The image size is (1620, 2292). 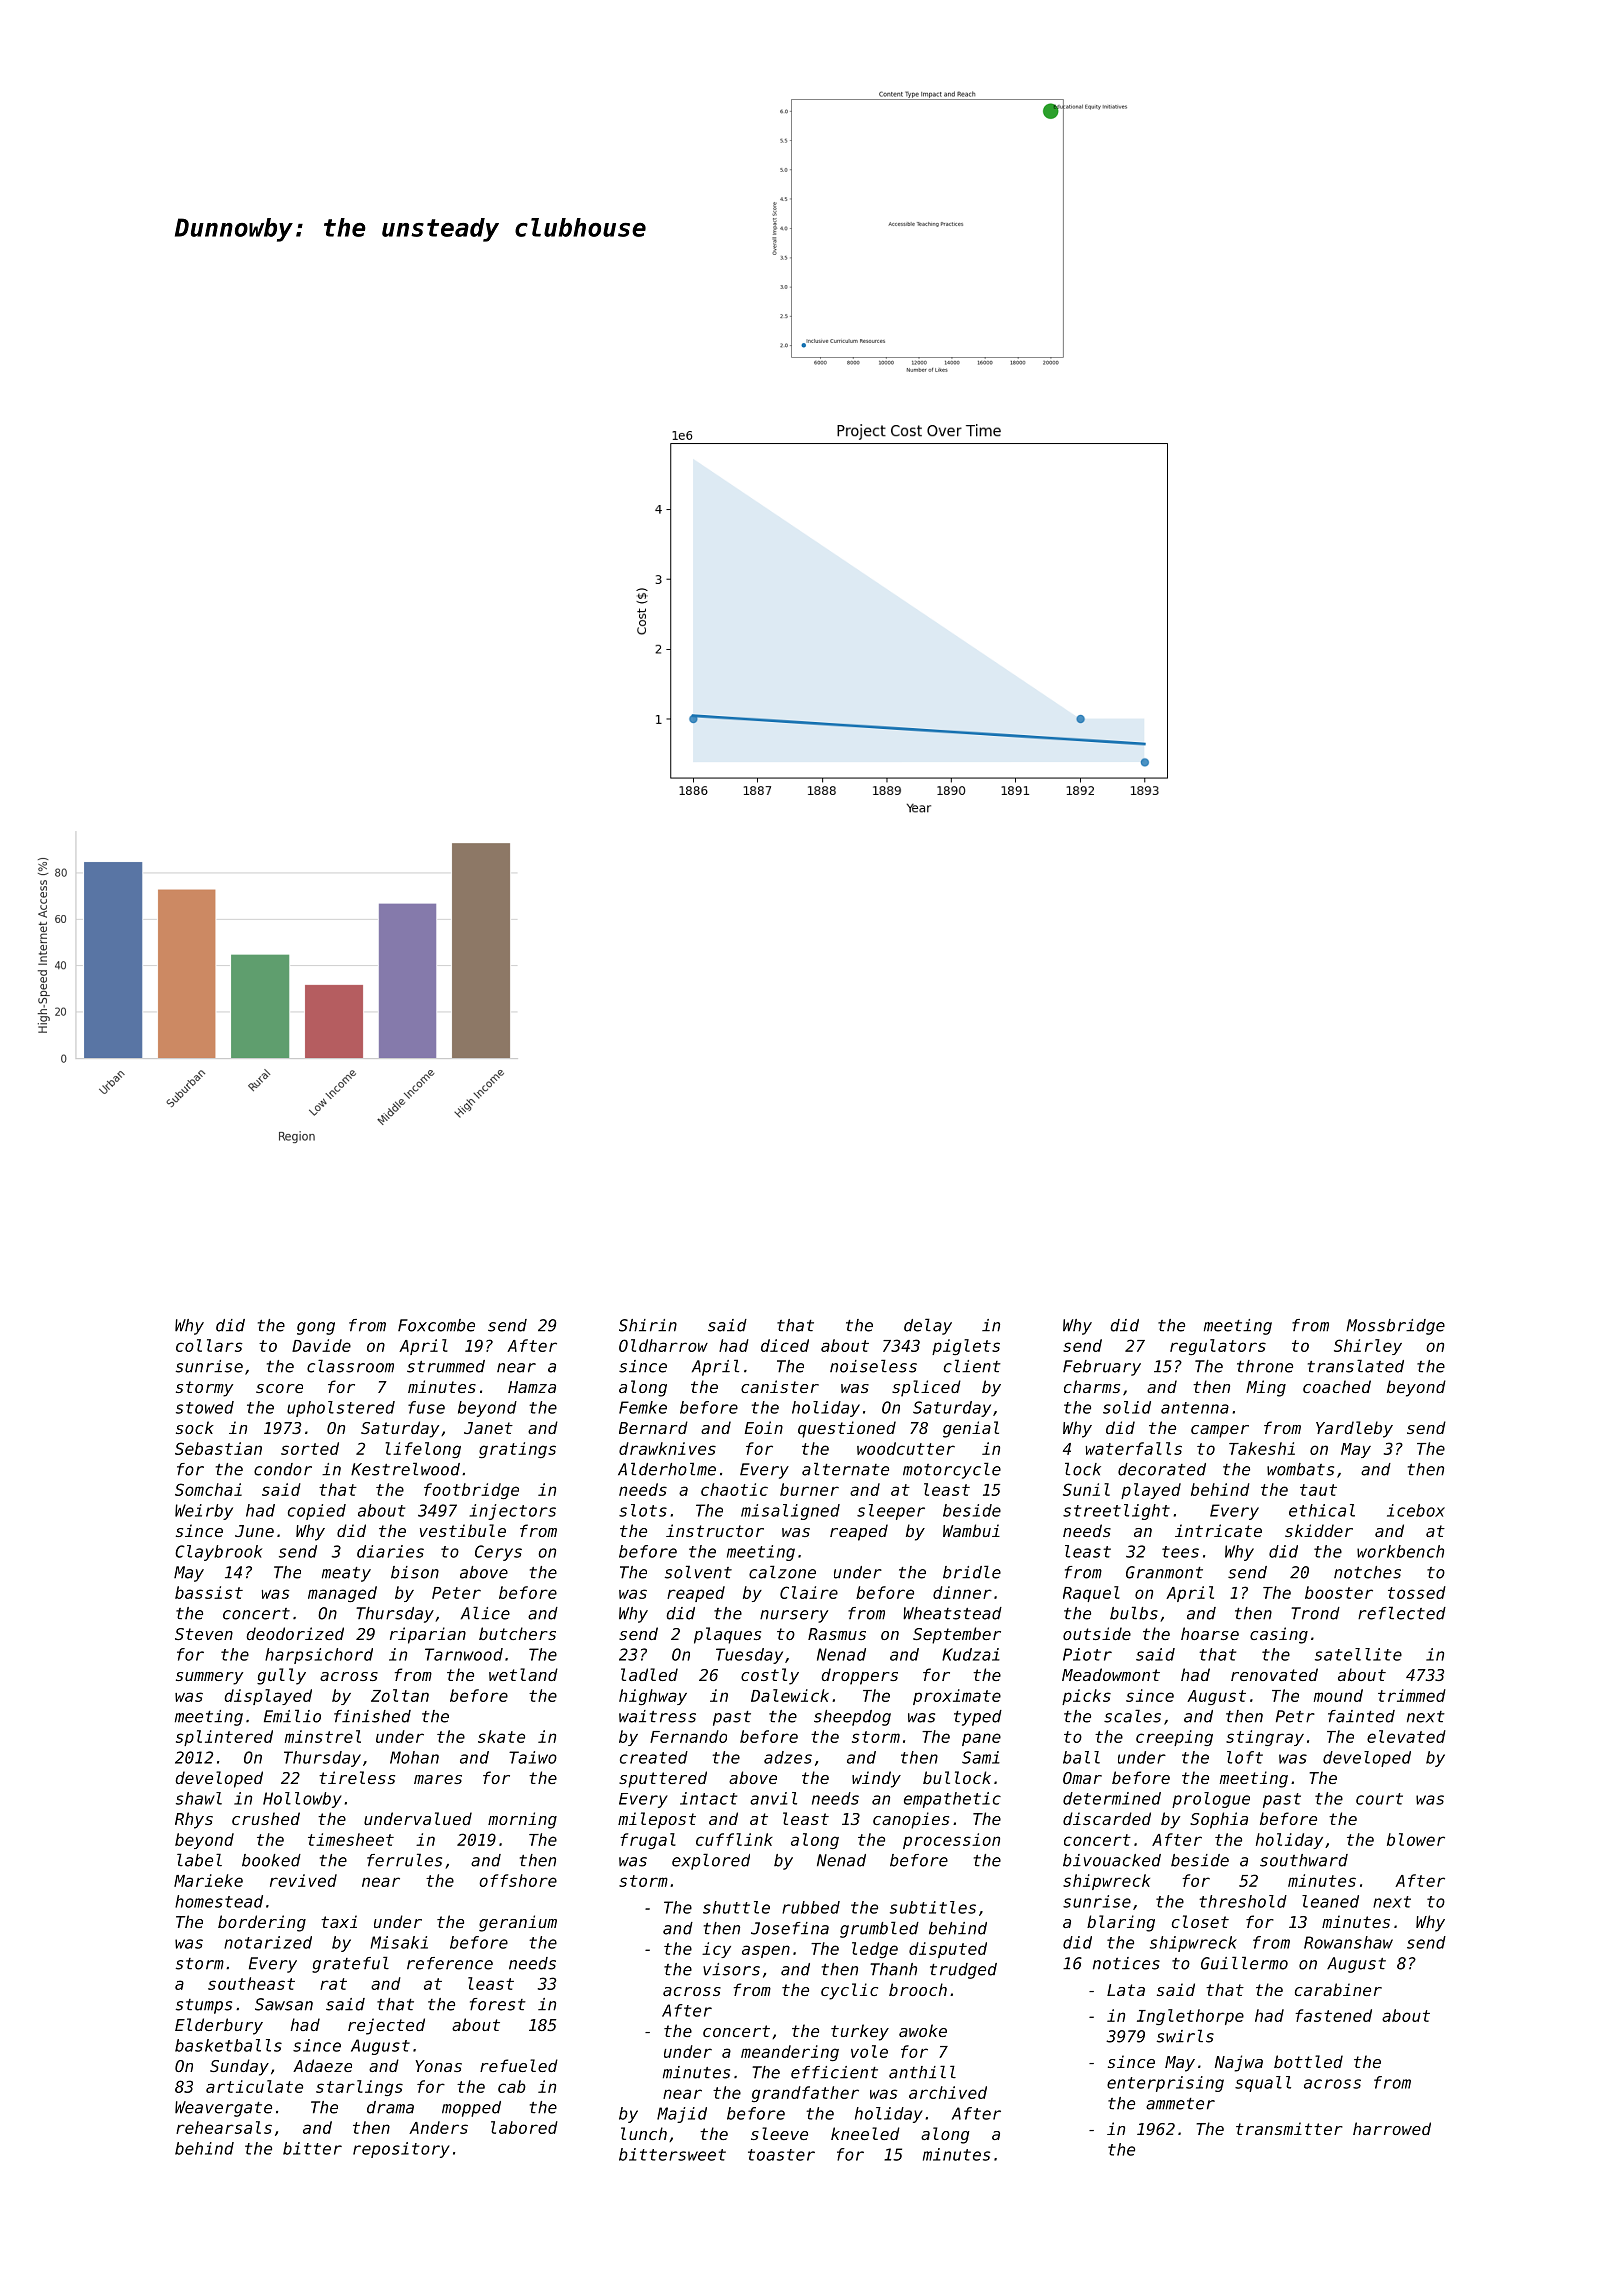 I want to click on forest, so click(x=498, y=2004).
